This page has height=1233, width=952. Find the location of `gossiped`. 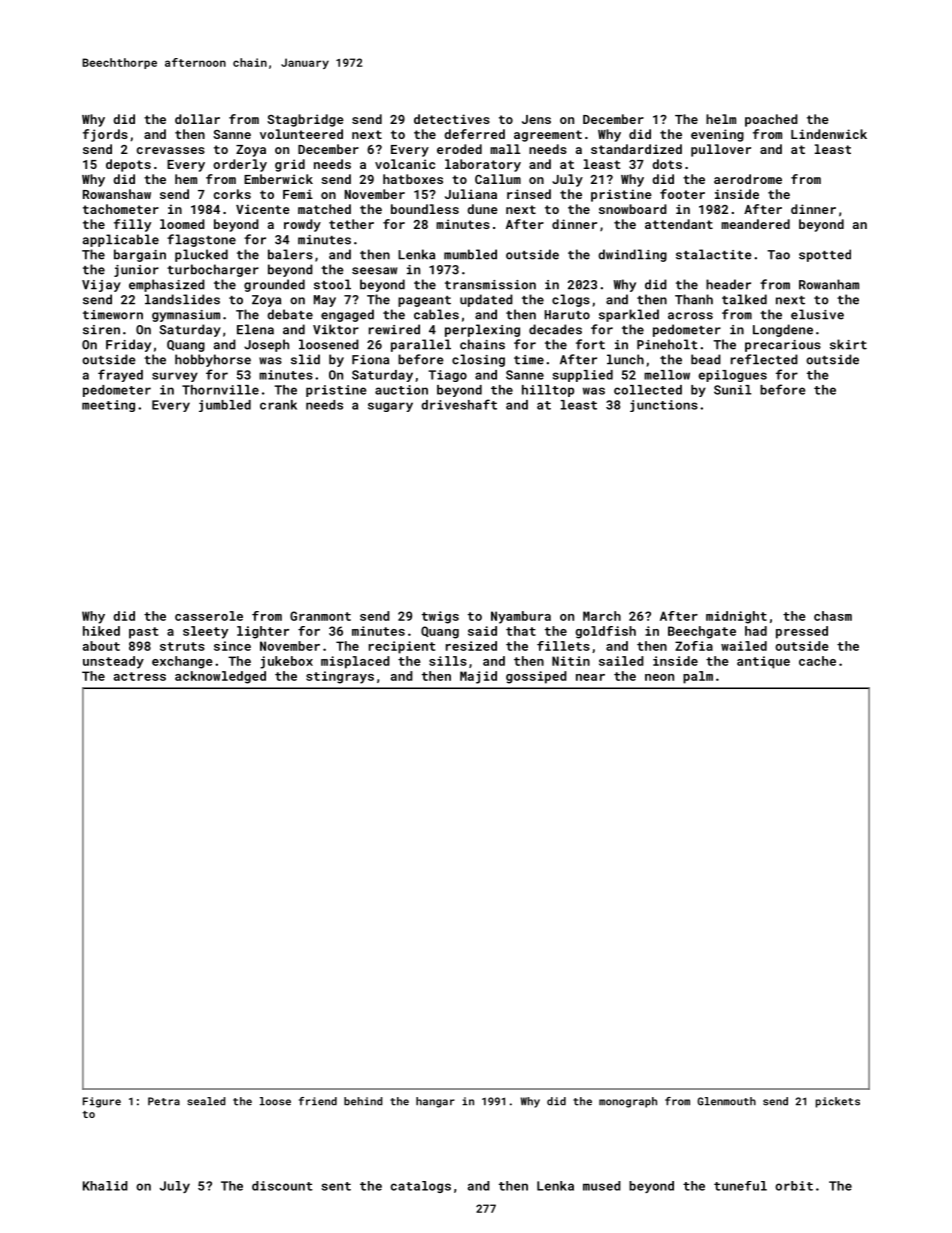

gossiped is located at coordinates (536, 677).
